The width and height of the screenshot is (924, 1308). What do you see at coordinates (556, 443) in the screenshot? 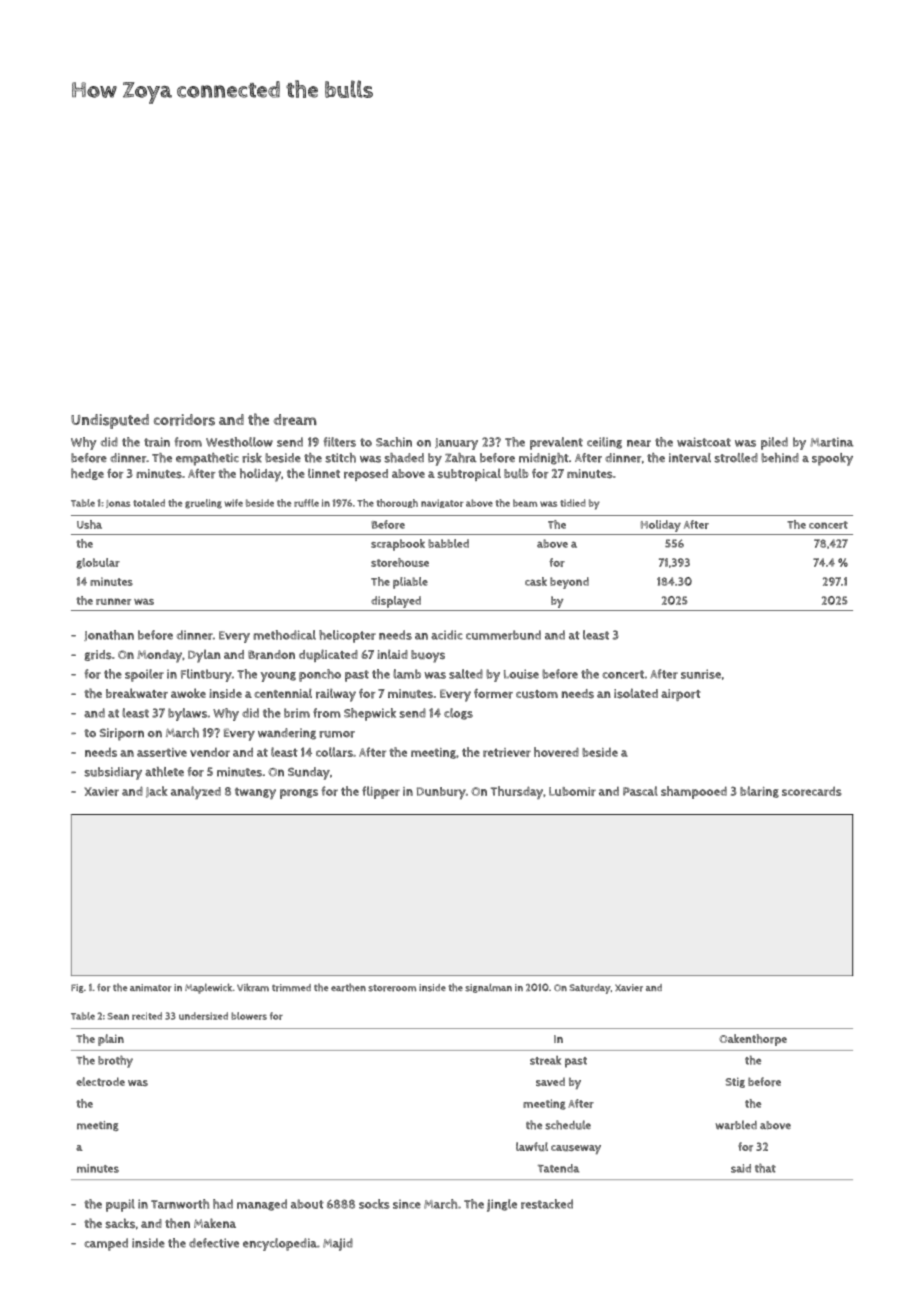
I see `prevalent` at bounding box center [556, 443].
